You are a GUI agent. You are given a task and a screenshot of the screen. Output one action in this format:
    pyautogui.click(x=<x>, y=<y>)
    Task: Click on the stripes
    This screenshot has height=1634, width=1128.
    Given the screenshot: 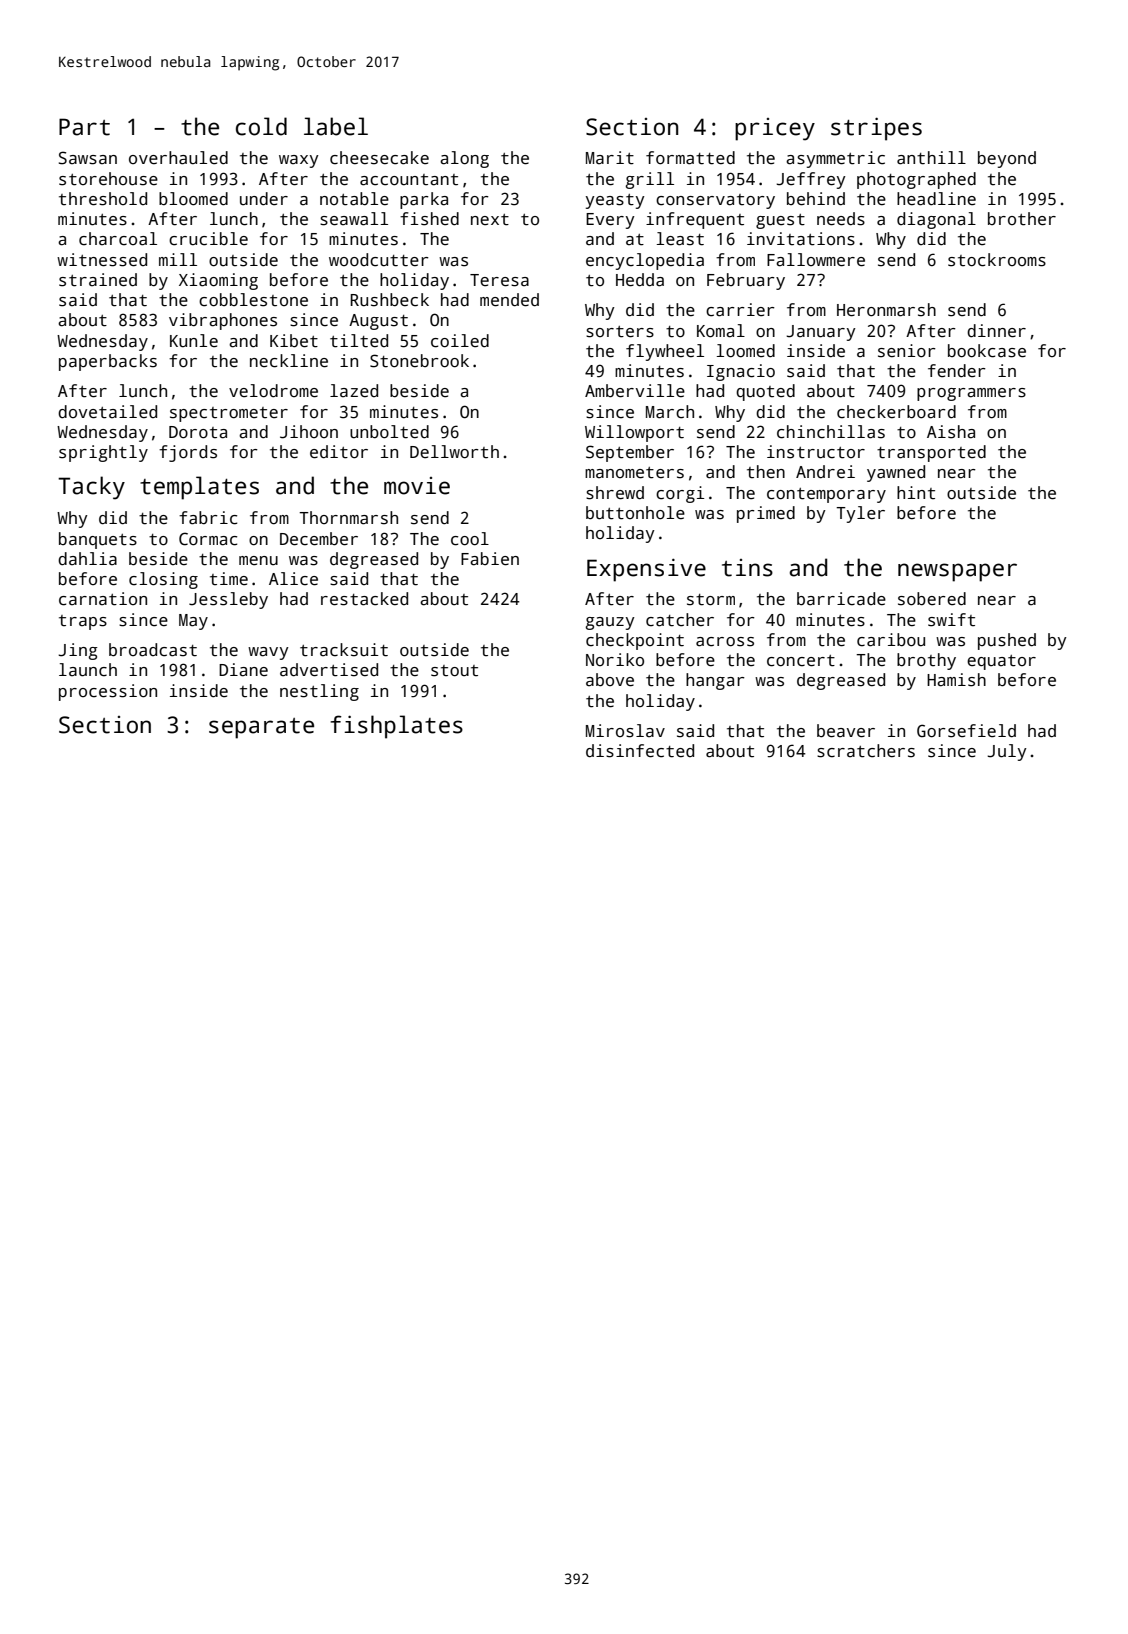 What is the action you would take?
    pyautogui.click(x=876, y=129)
